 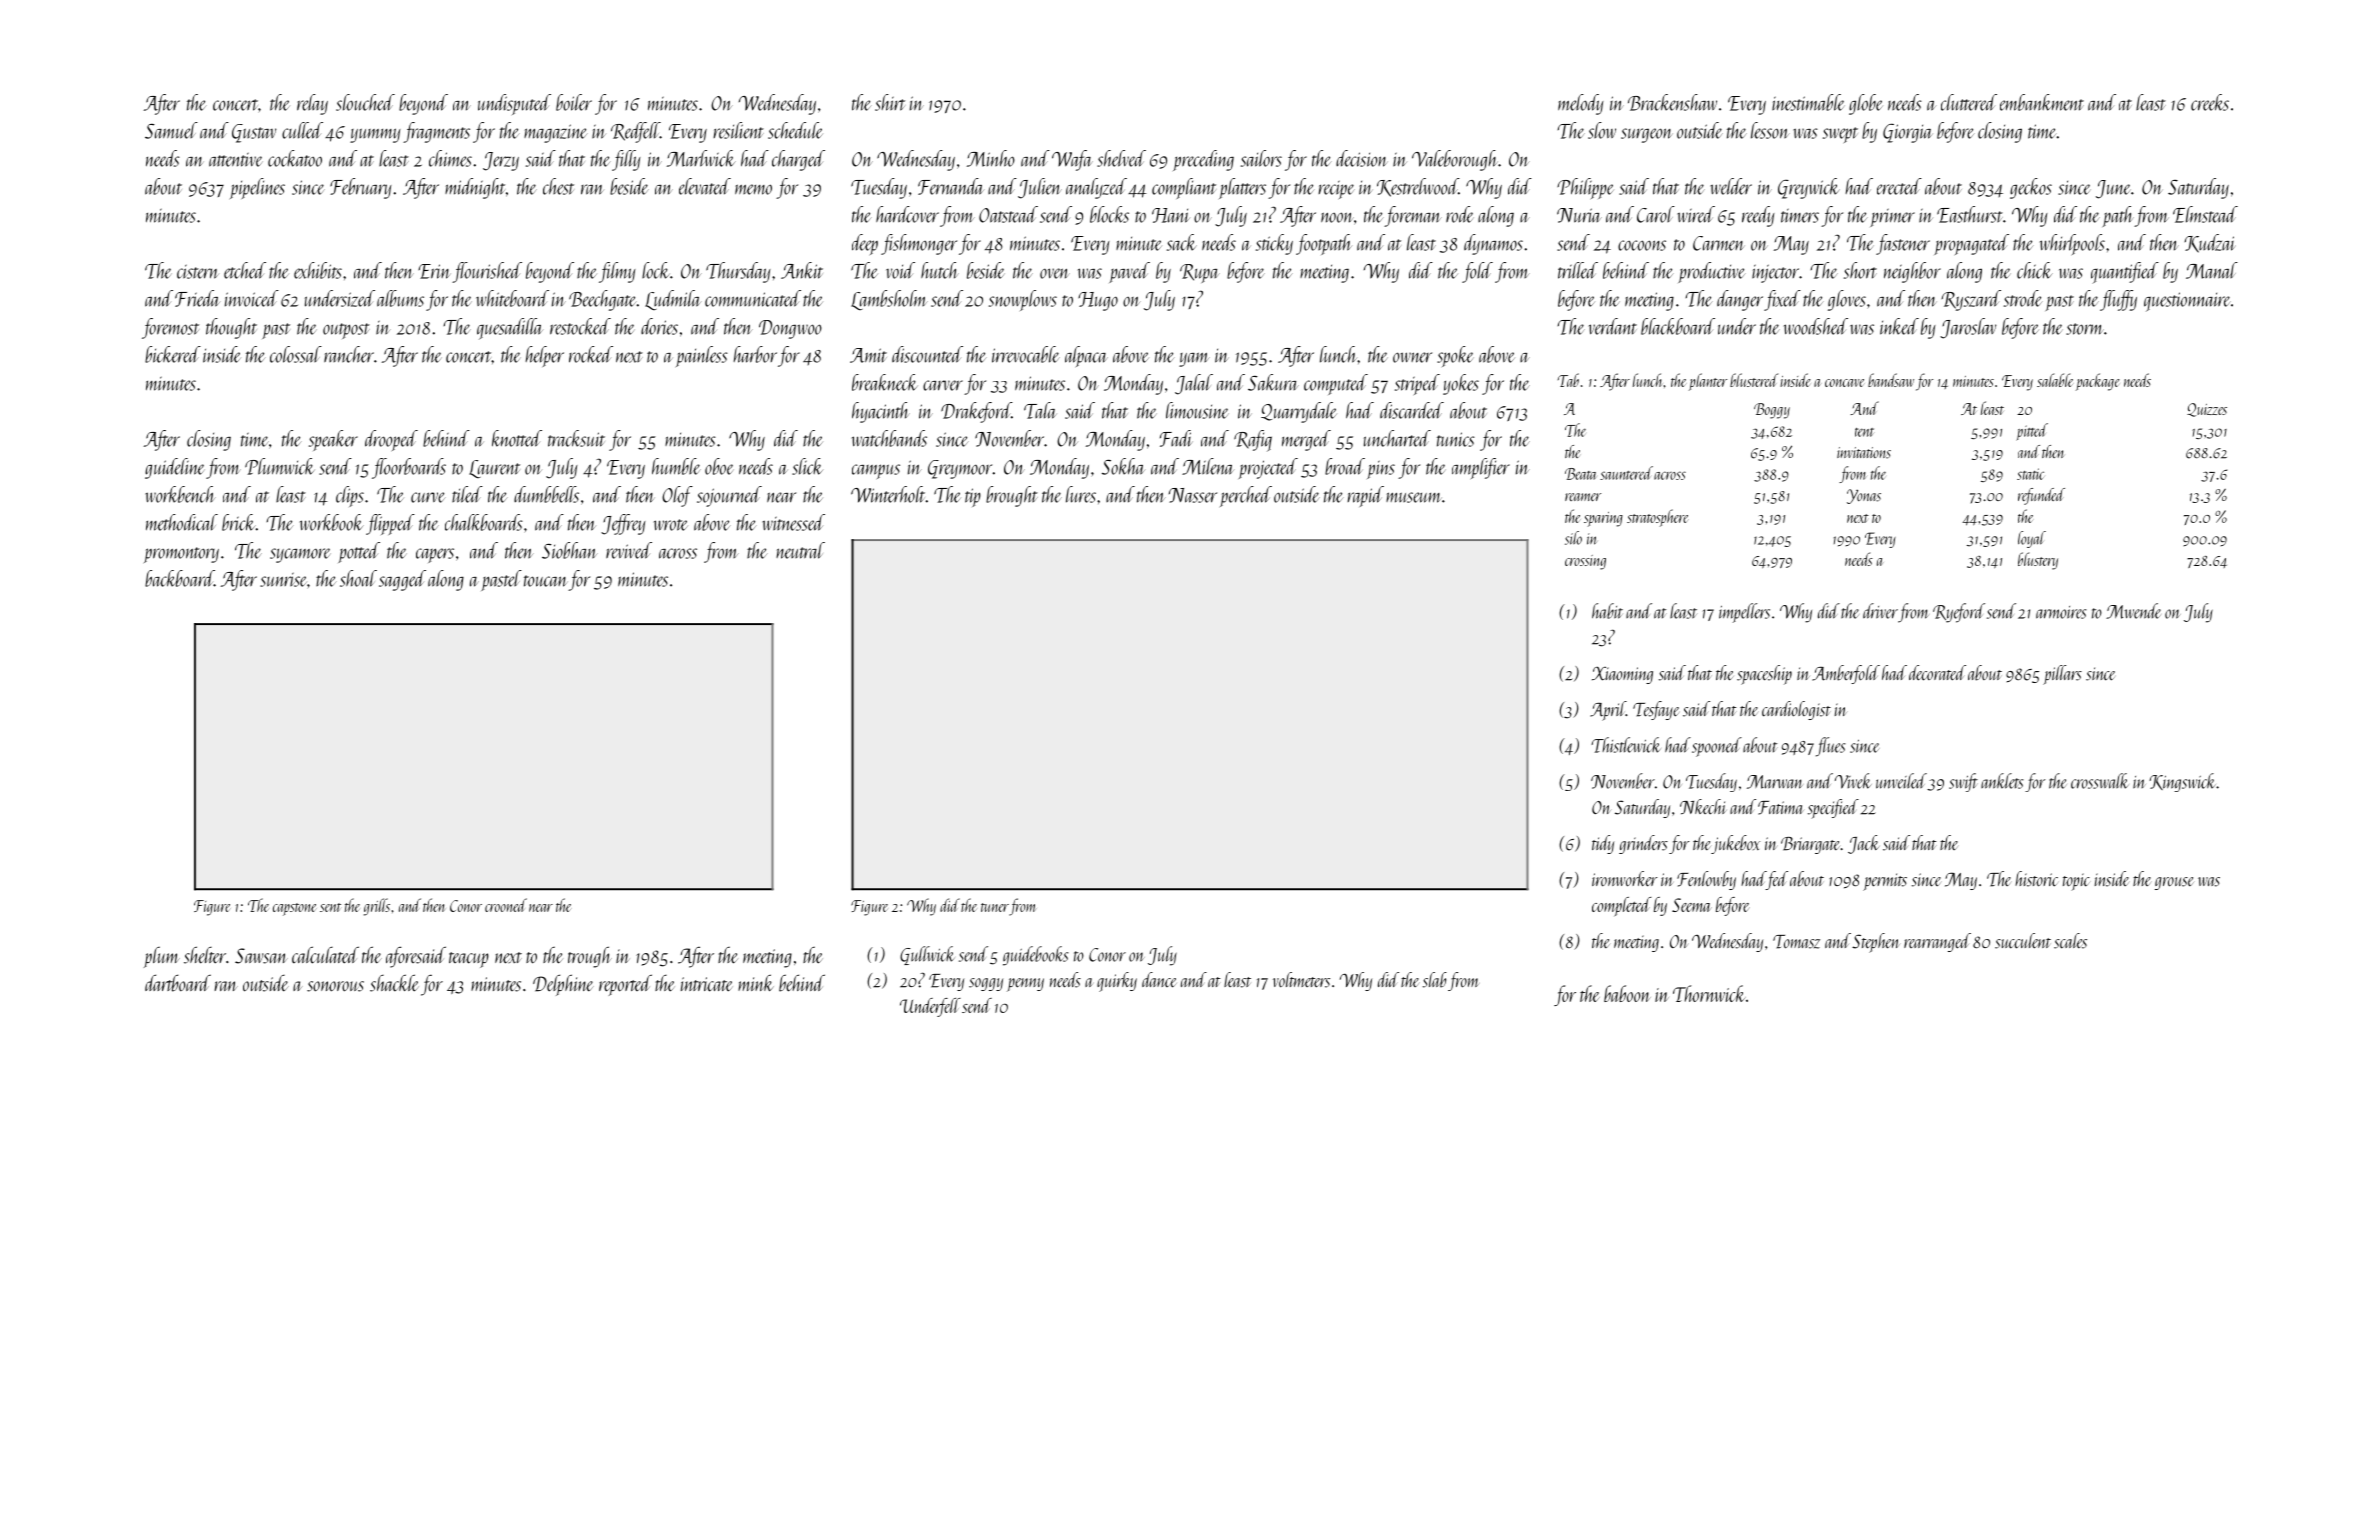 I want to click on boiler, so click(x=574, y=102).
